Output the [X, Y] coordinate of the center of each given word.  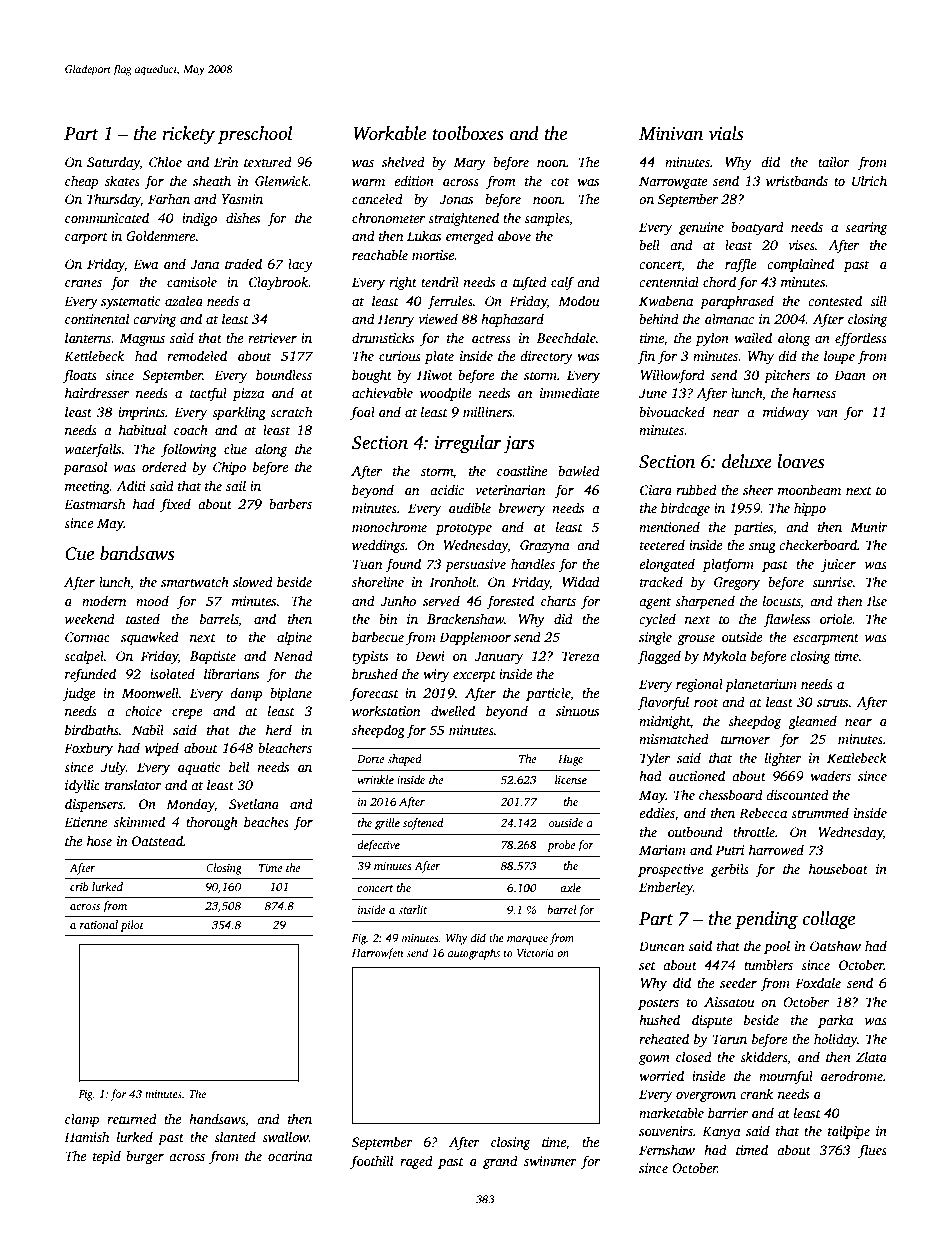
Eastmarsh [94, 503]
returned [132, 1118]
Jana [204, 264]
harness [814, 392]
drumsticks [383, 337]
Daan [850, 375]
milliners [488, 411]
